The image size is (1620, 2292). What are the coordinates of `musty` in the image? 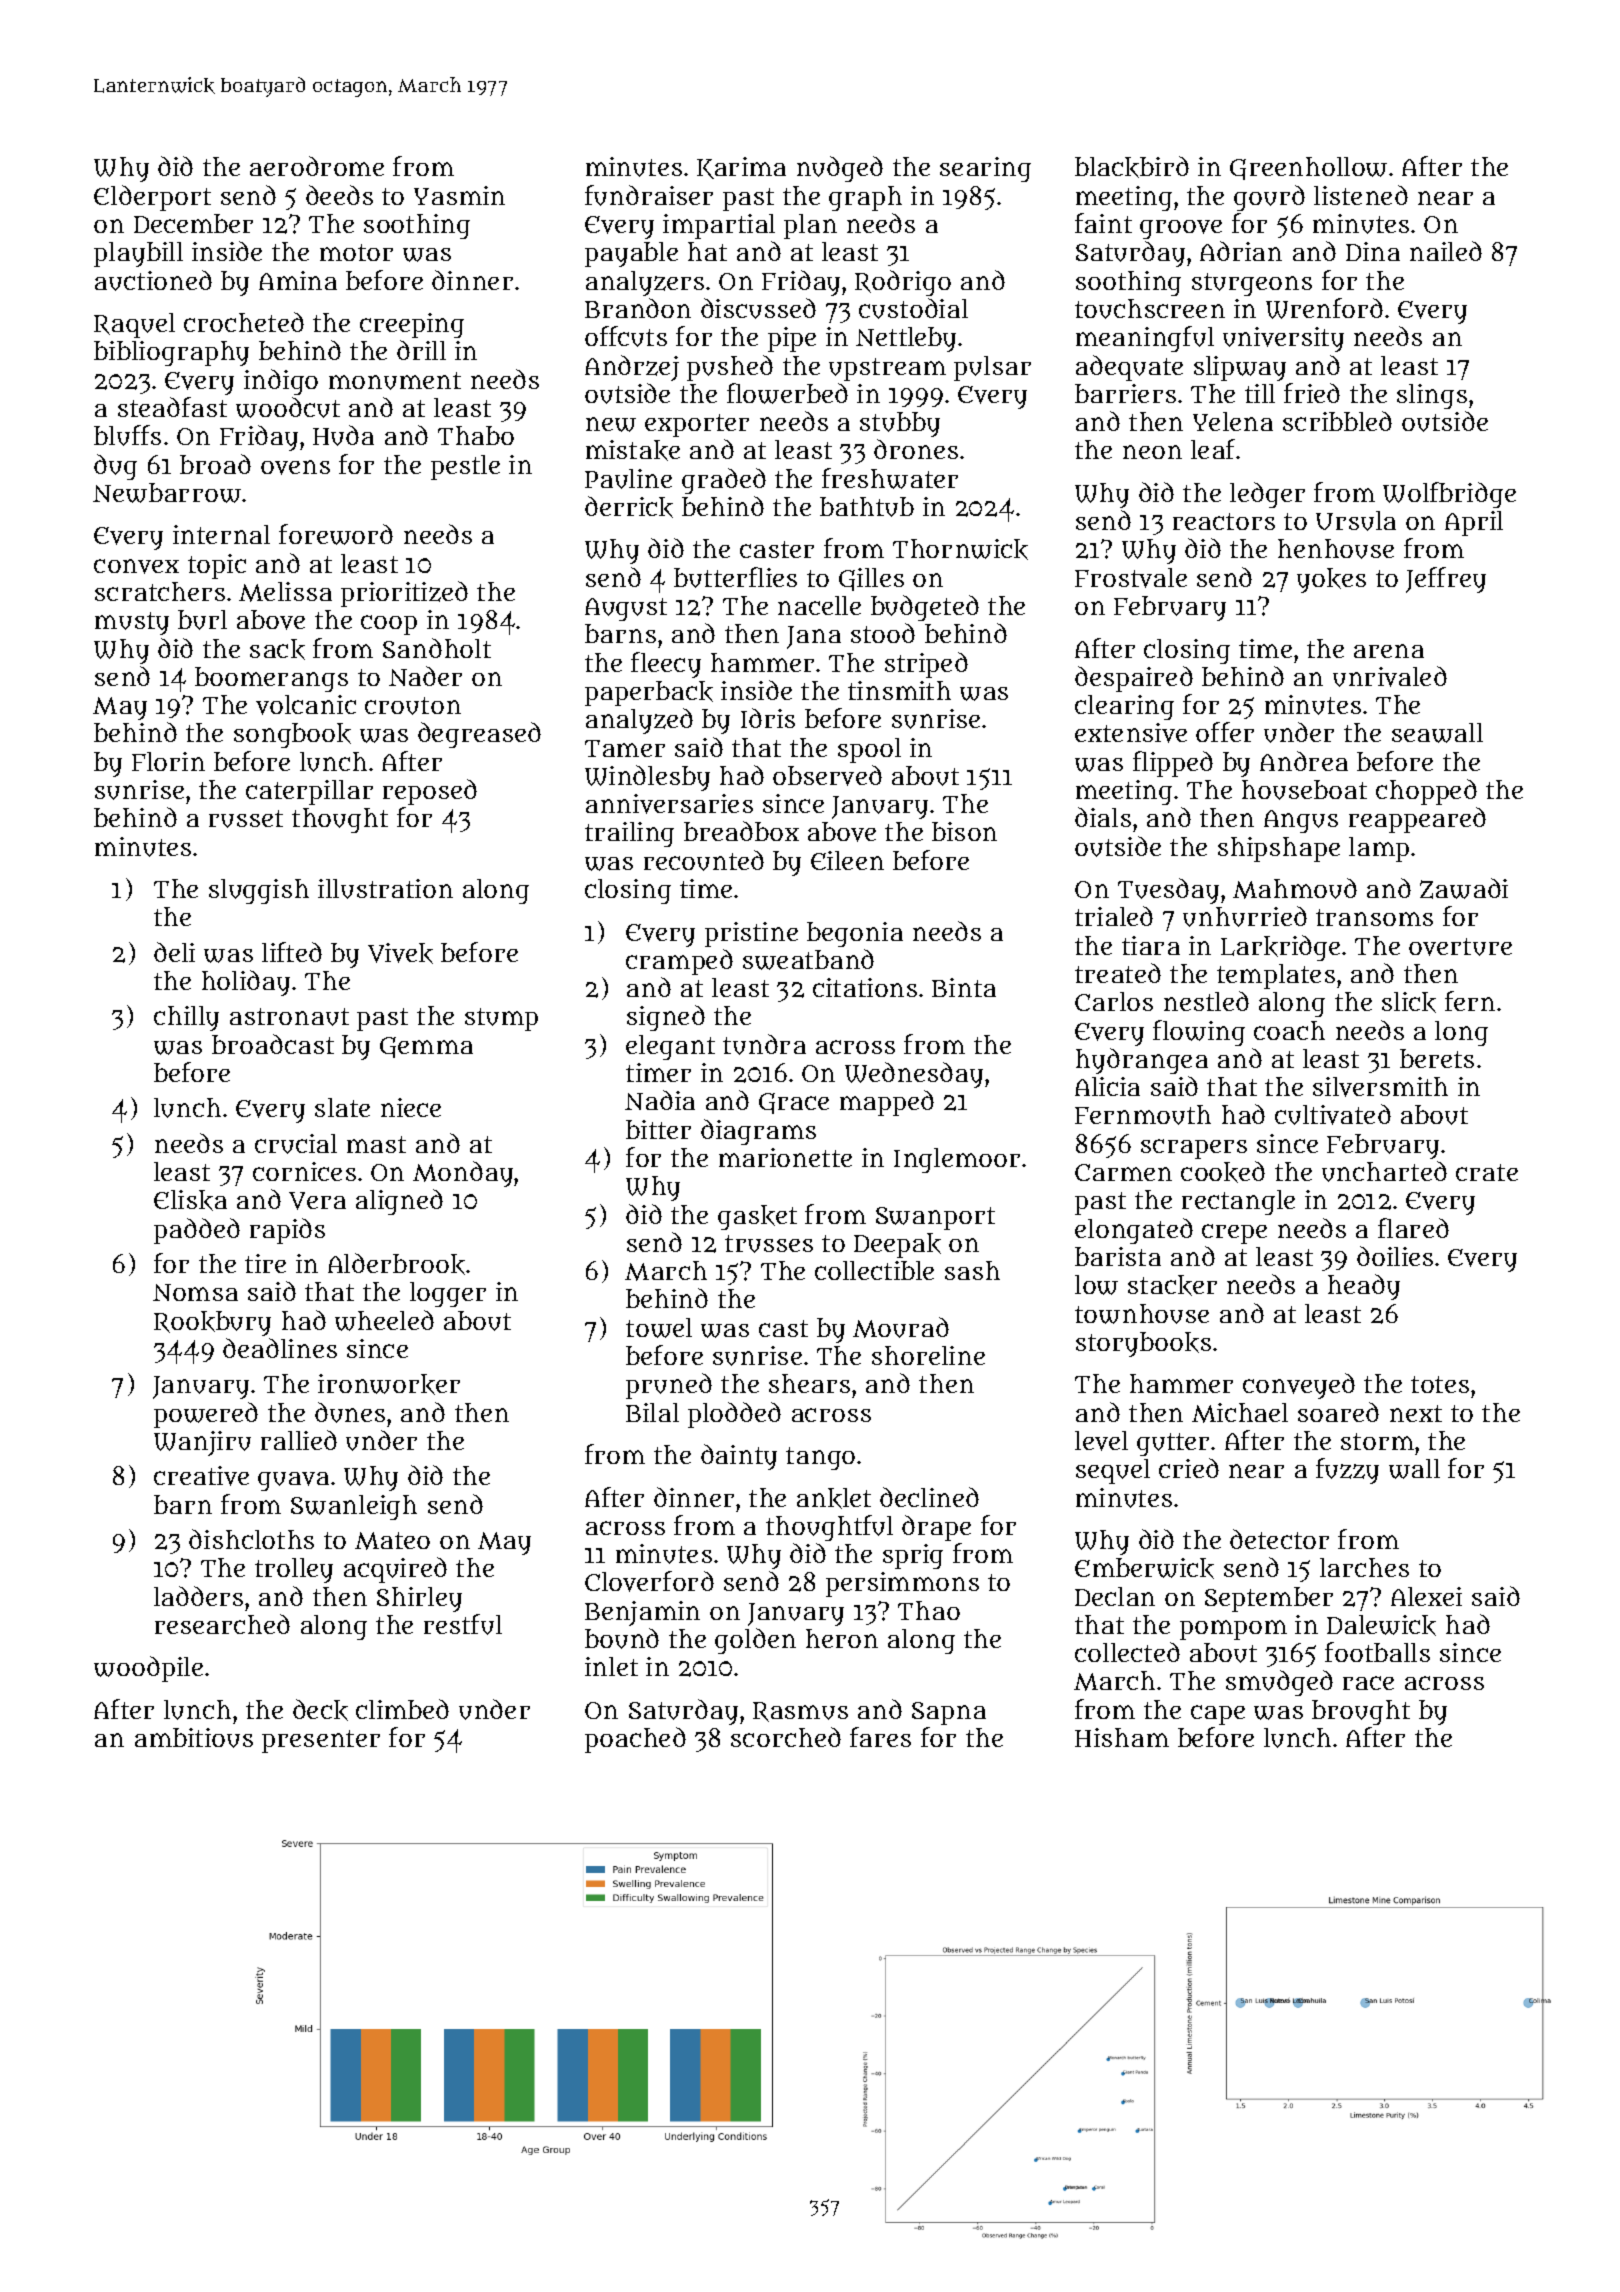 It's located at (132, 623).
